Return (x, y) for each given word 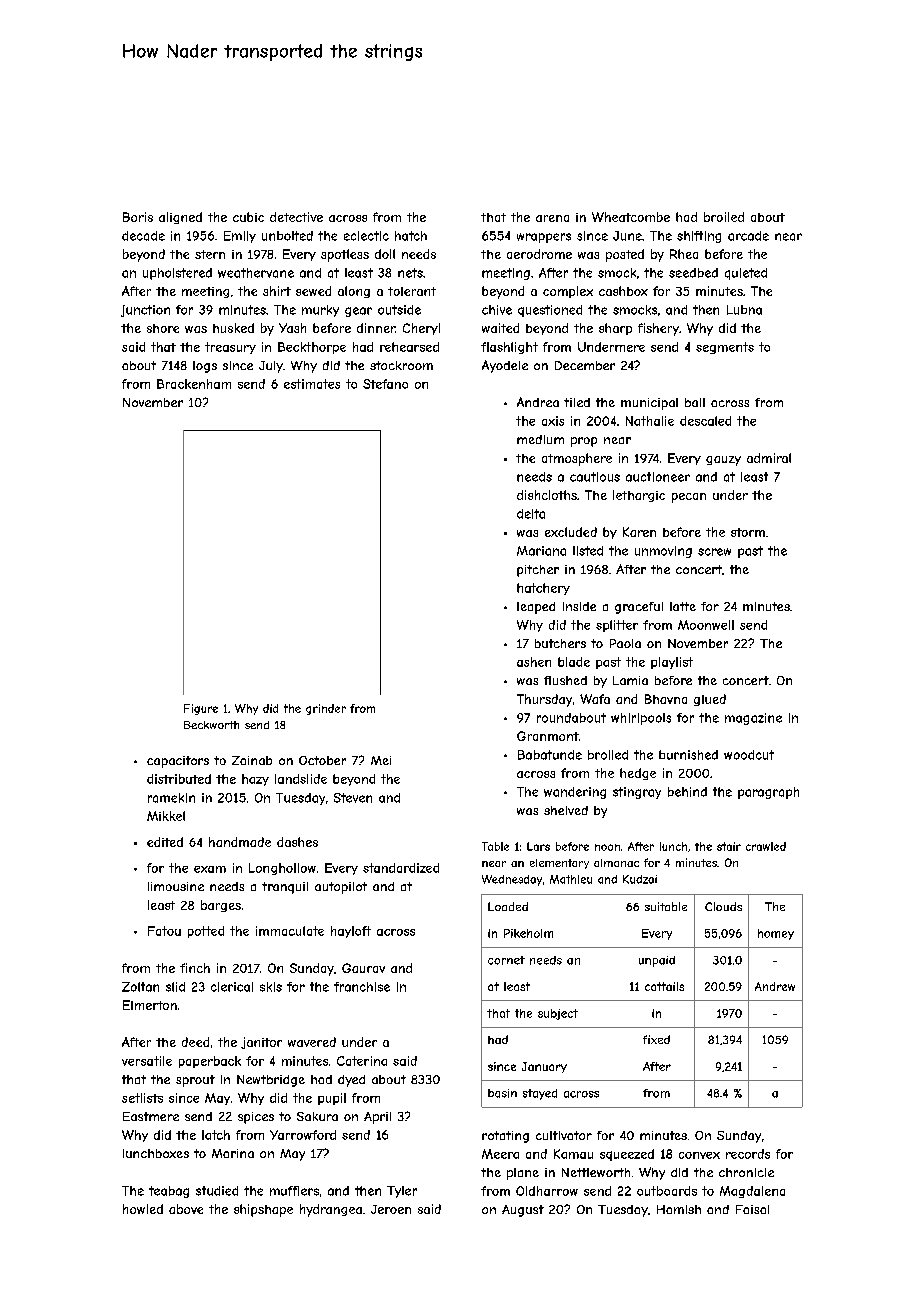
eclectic (366, 236)
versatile (147, 1061)
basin (502, 1093)
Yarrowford (303, 1135)
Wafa (595, 699)
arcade (748, 236)
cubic (248, 217)
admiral (769, 458)
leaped (536, 608)
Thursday (544, 700)
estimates (312, 384)
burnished (688, 755)
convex (699, 1155)
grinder (326, 709)
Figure (201, 709)
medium (540, 439)
